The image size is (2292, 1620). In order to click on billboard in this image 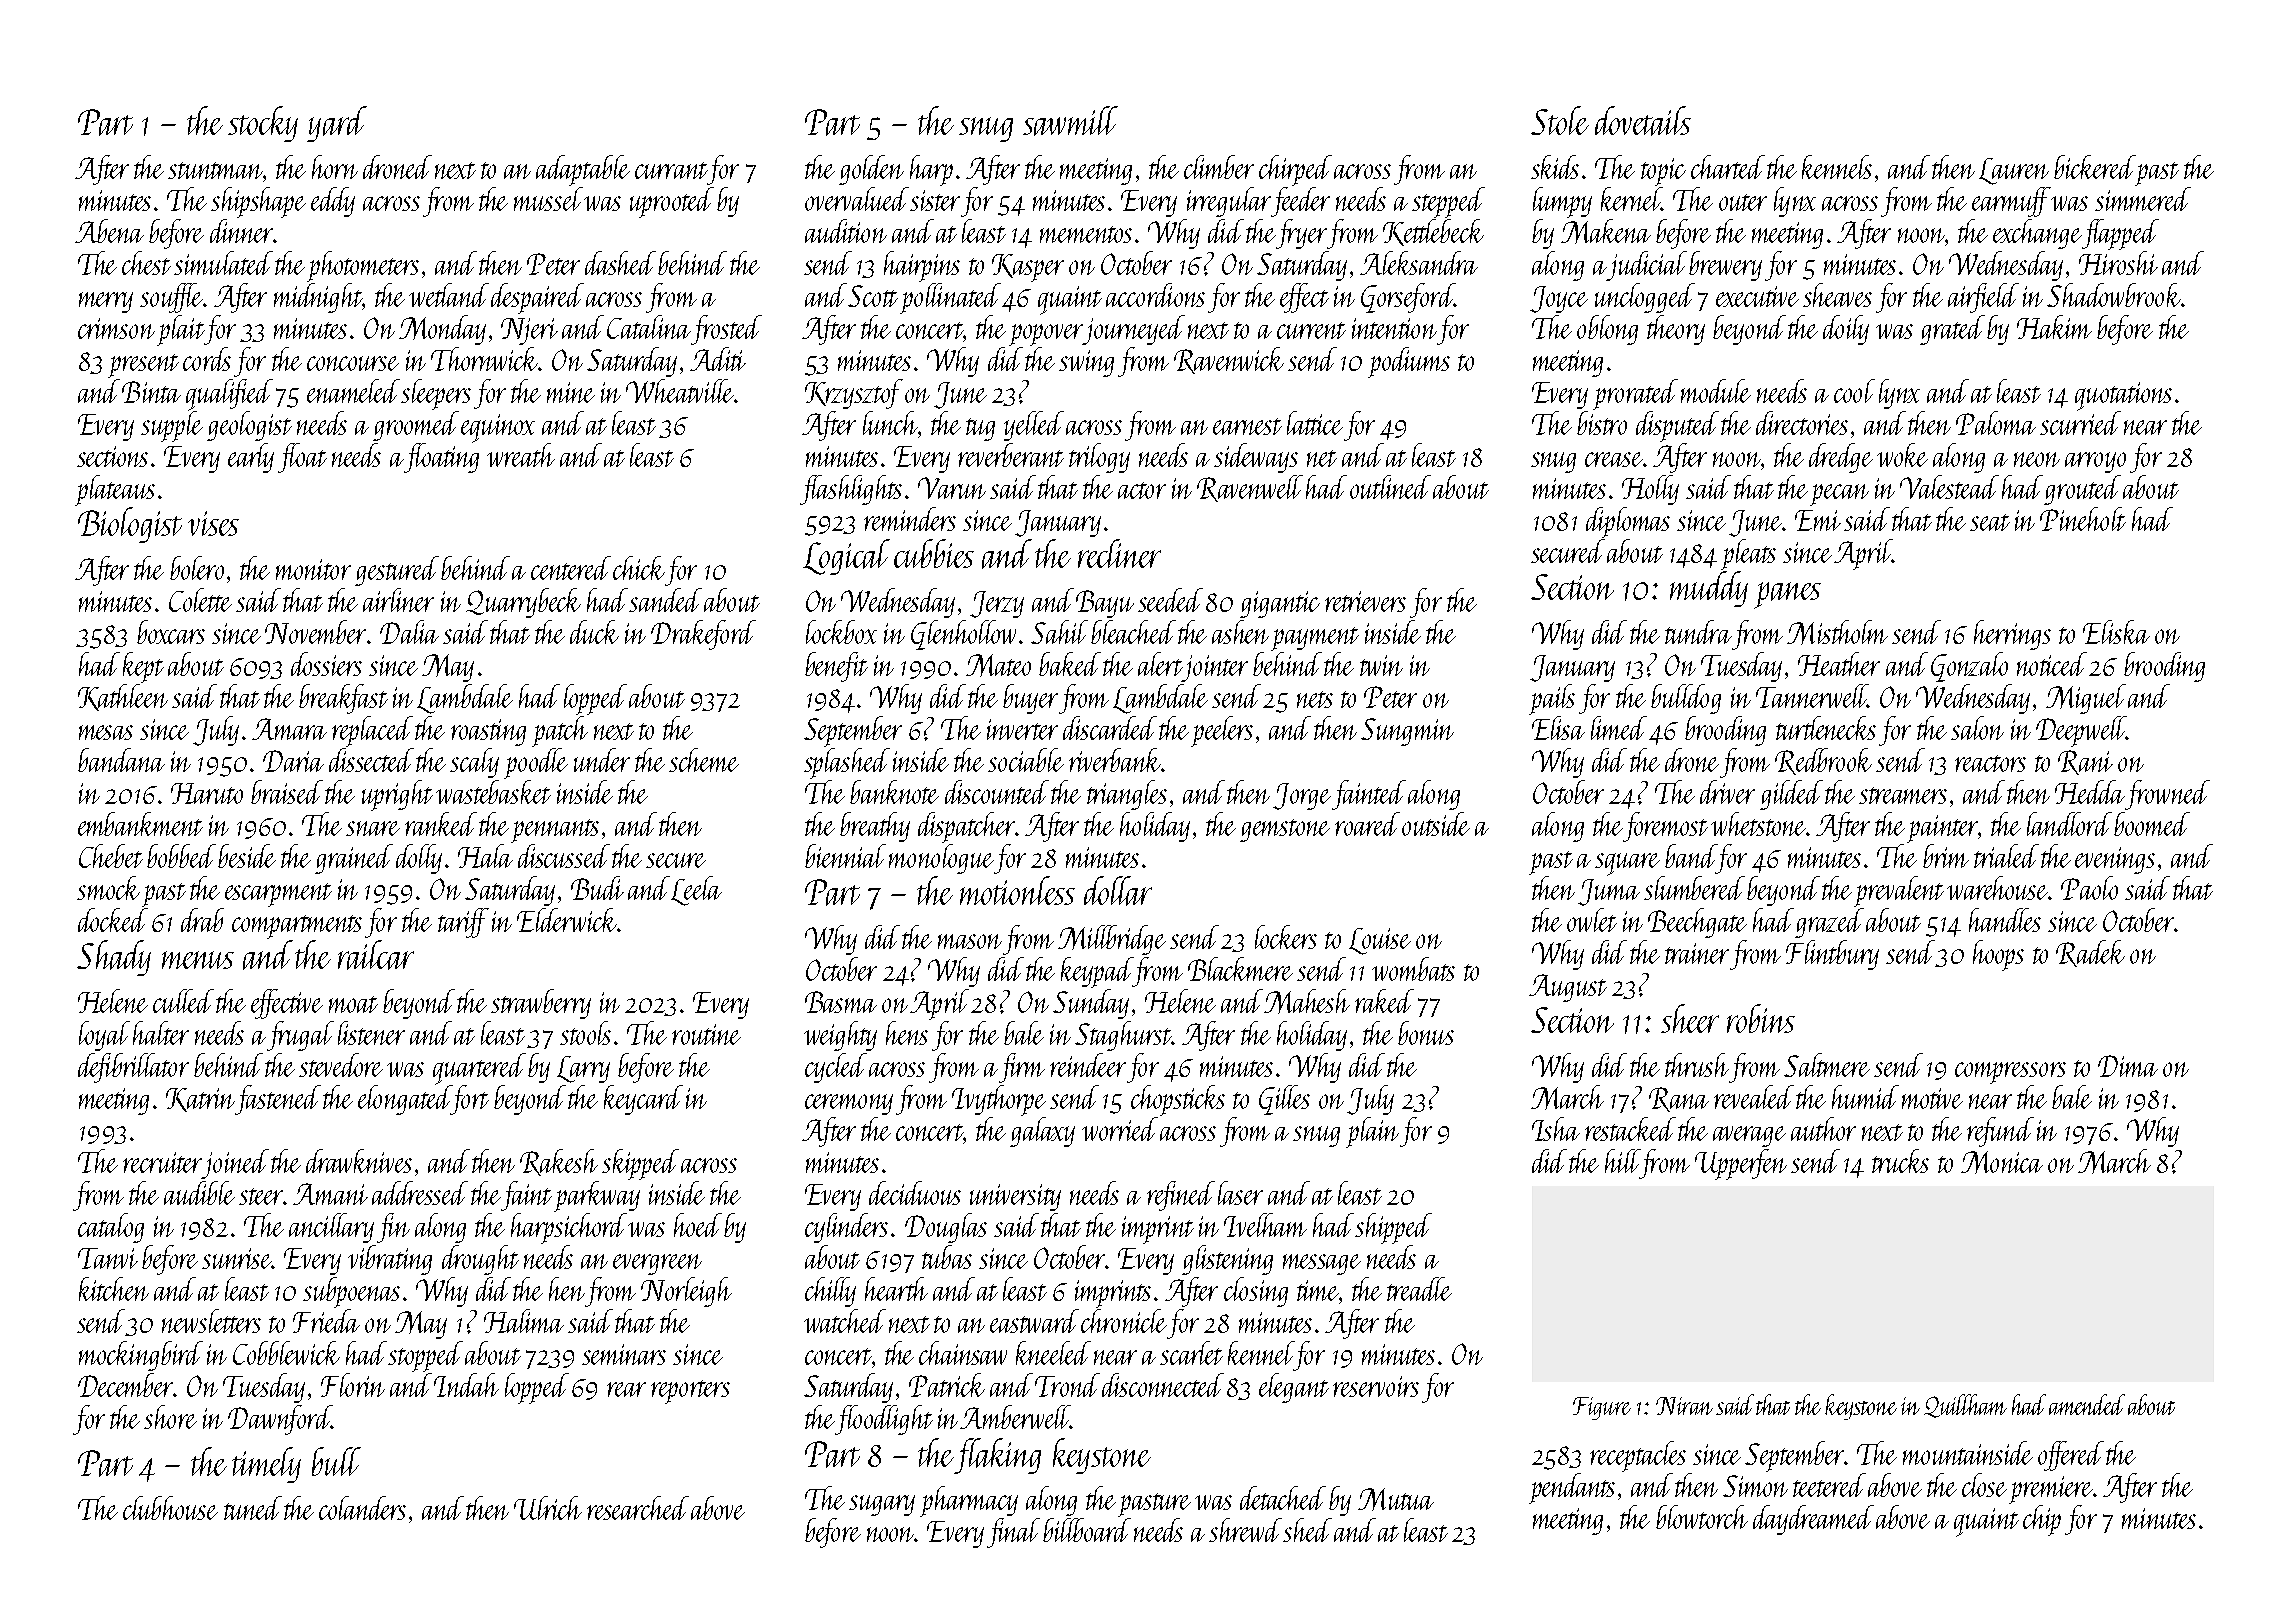, I will do `click(1087, 1530)`.
